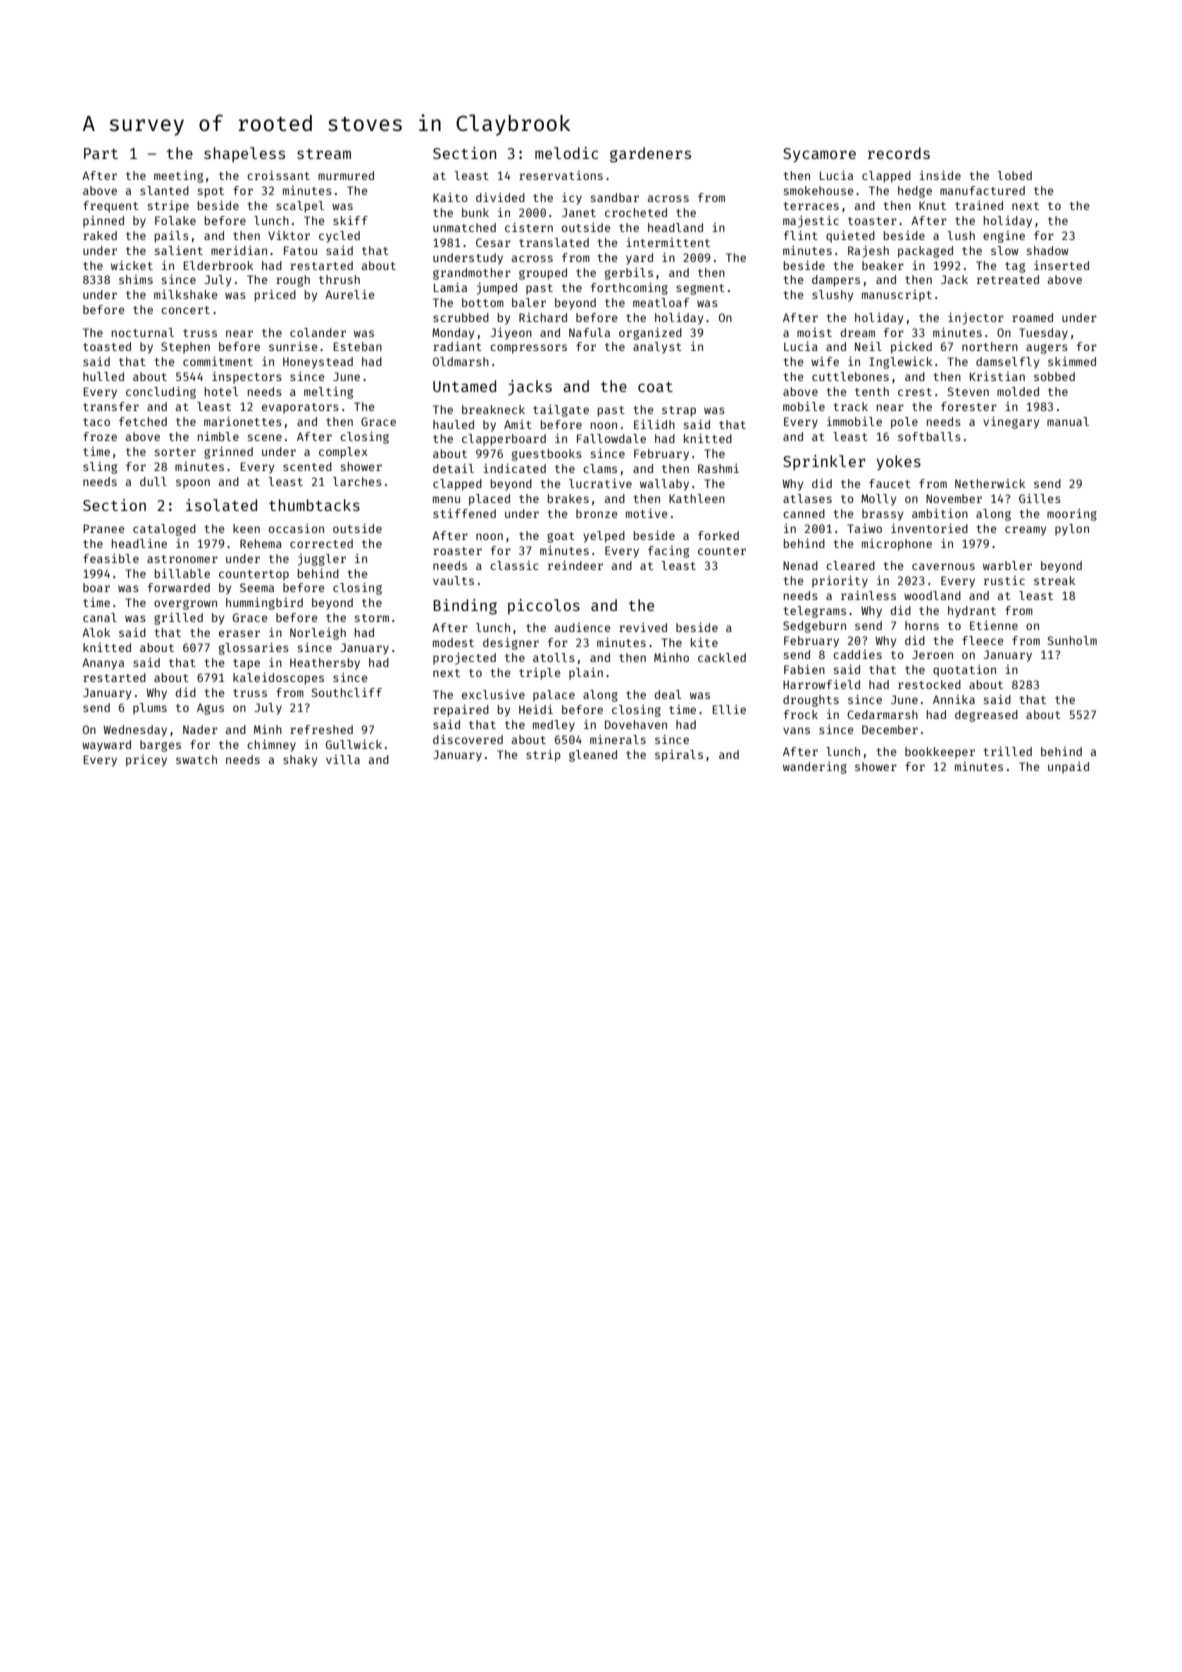 The height and width of the screenshot is (1672, 1182). What do you see at coordinates (1014, 175) in the screenshot?
I see `lobed` at bounding box center [1014, 175].
